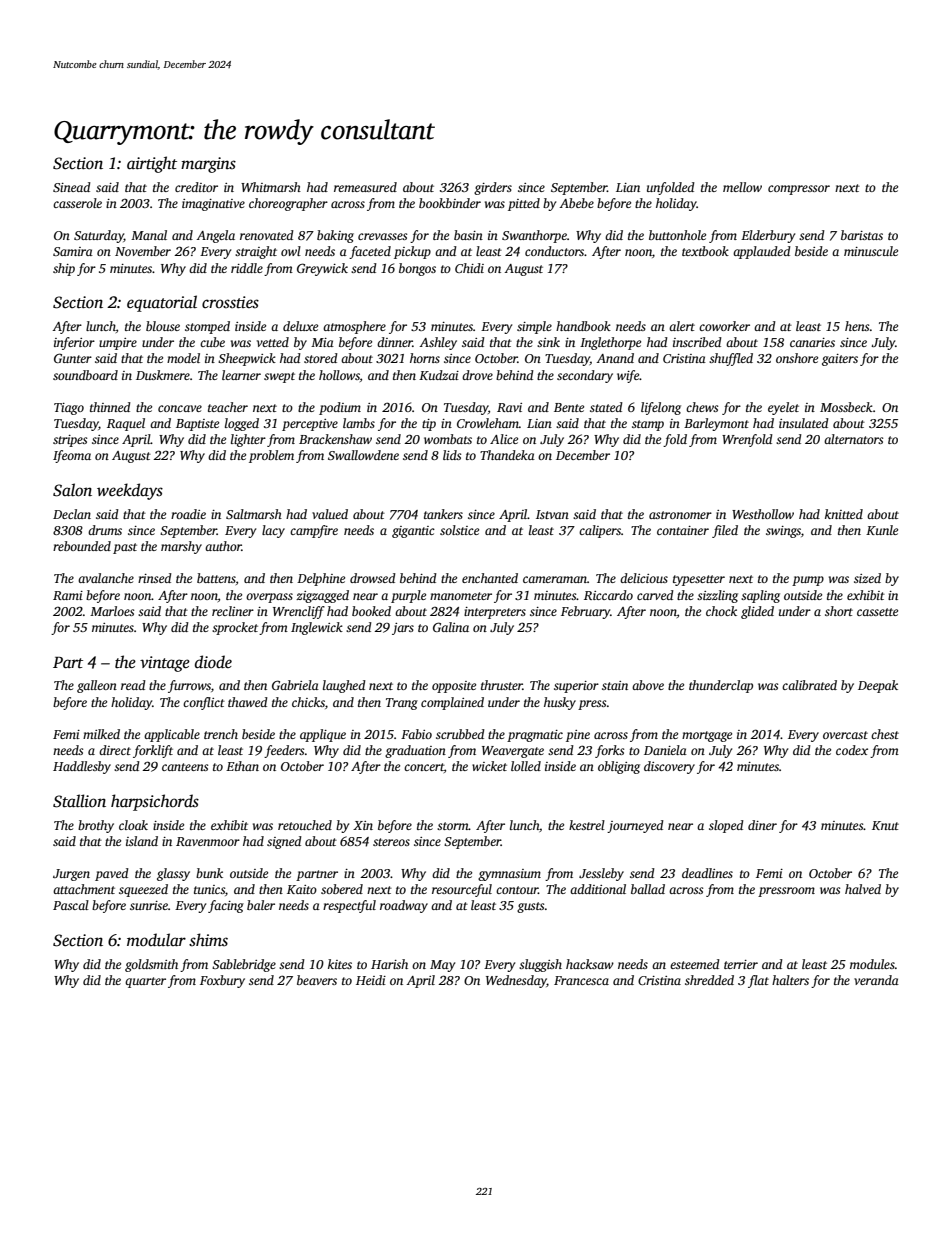  What do you see at coordinates (363, 455) in the page?
I see `Swallowdene` at bounding box center [363, 455].
